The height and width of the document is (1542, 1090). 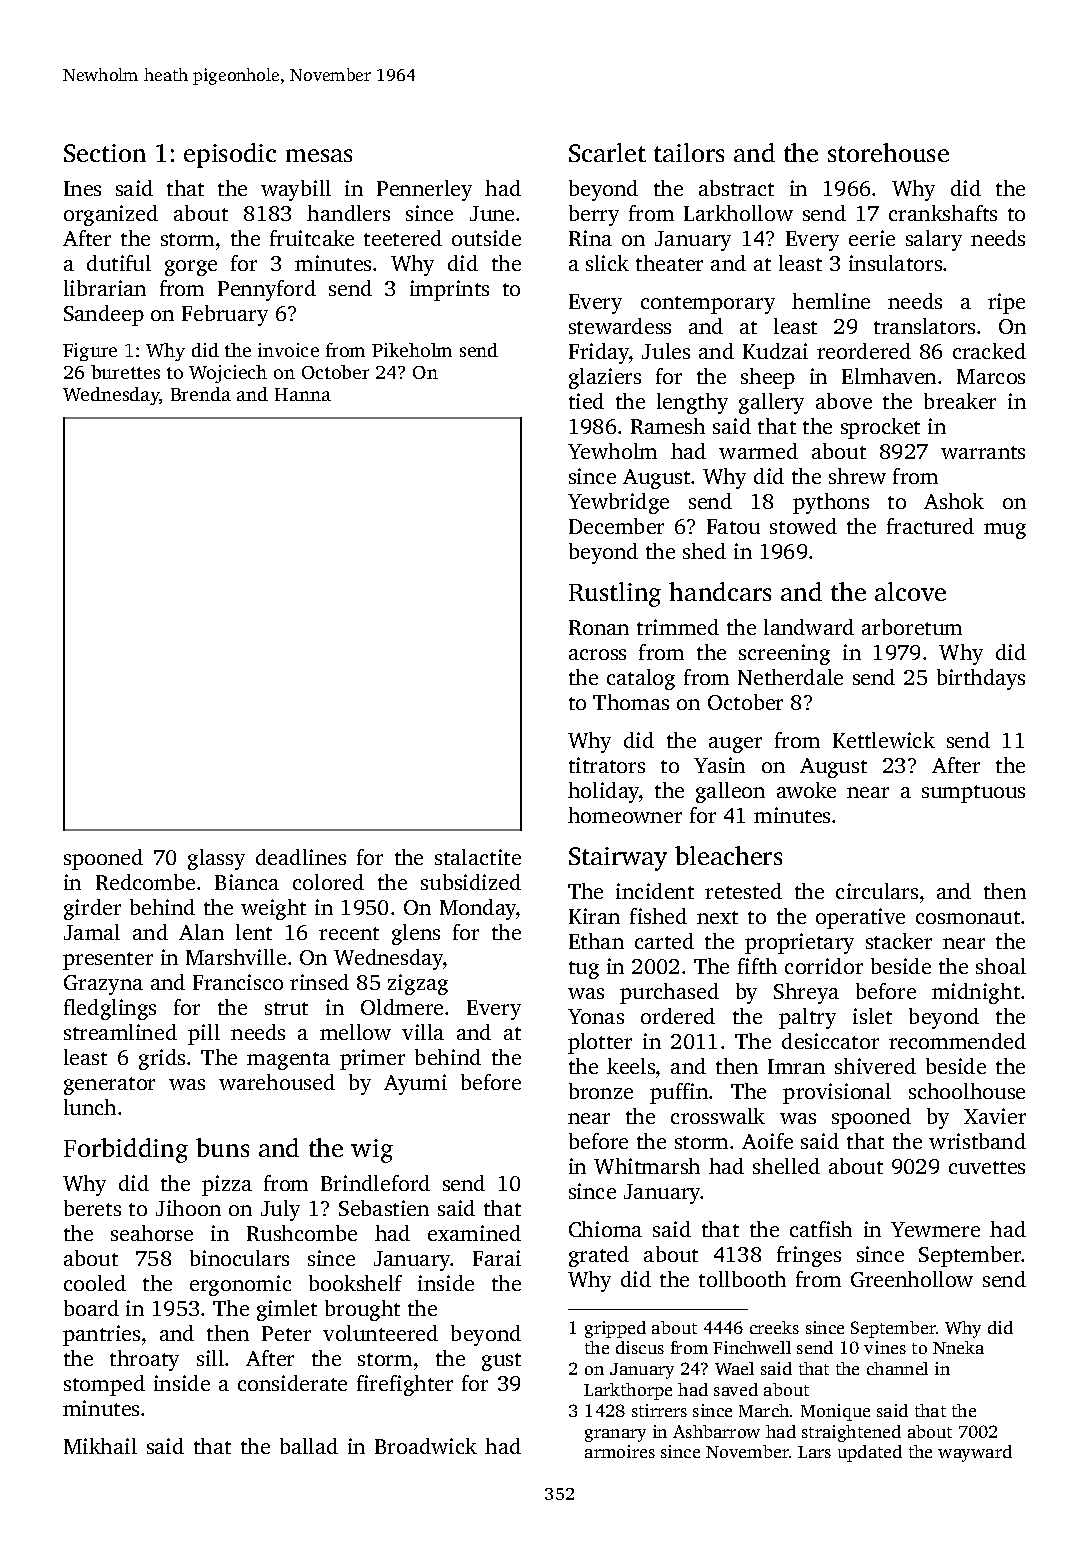 What do you see at coordinates (201, 394) in the document?
I see `Brenda` at bounding box center [201, 394].
